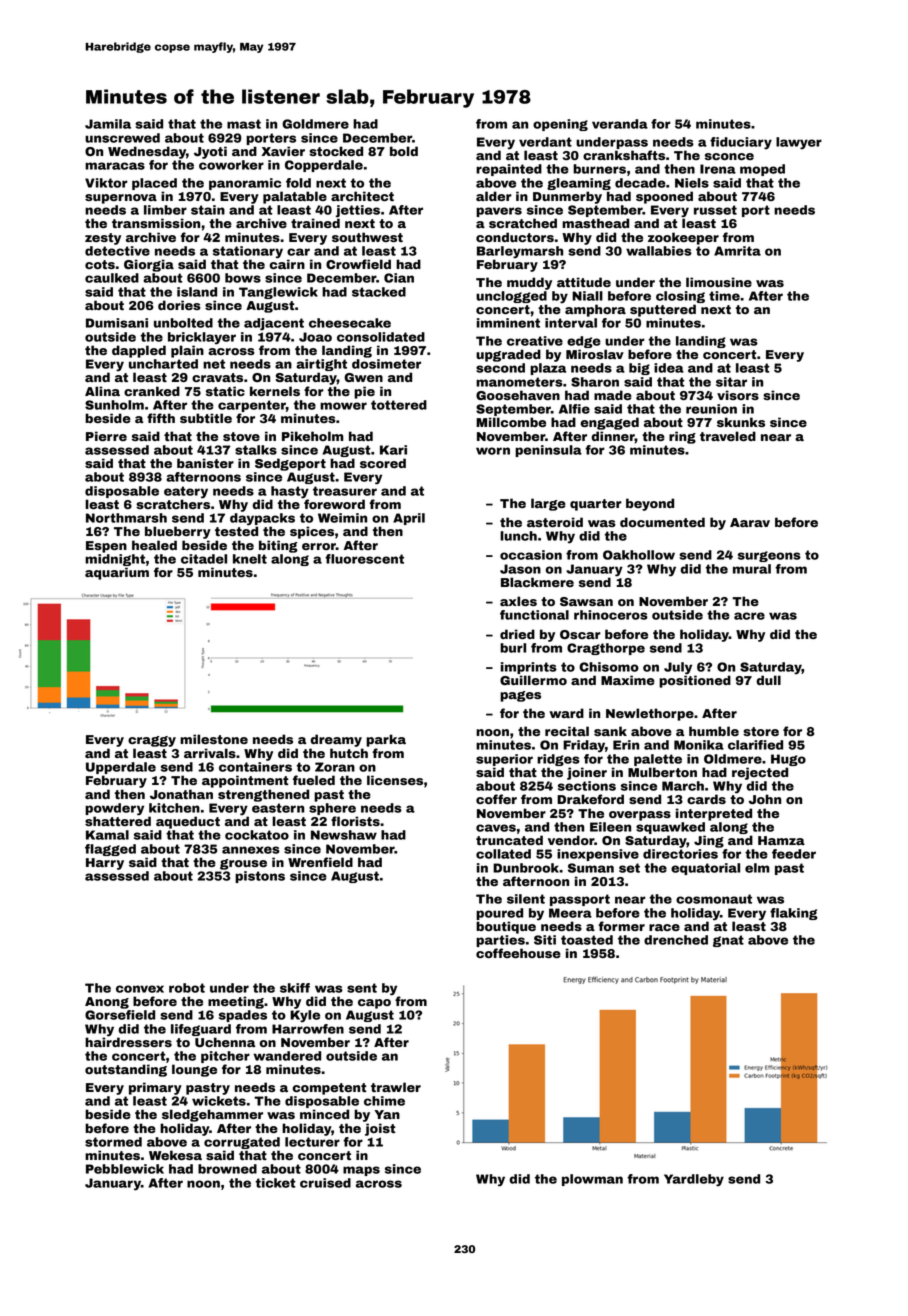 This screenshot has width=908, height=1316. Describe the element at coordinates (393, 450) in the screenshot. I see `Kari` at that location.
